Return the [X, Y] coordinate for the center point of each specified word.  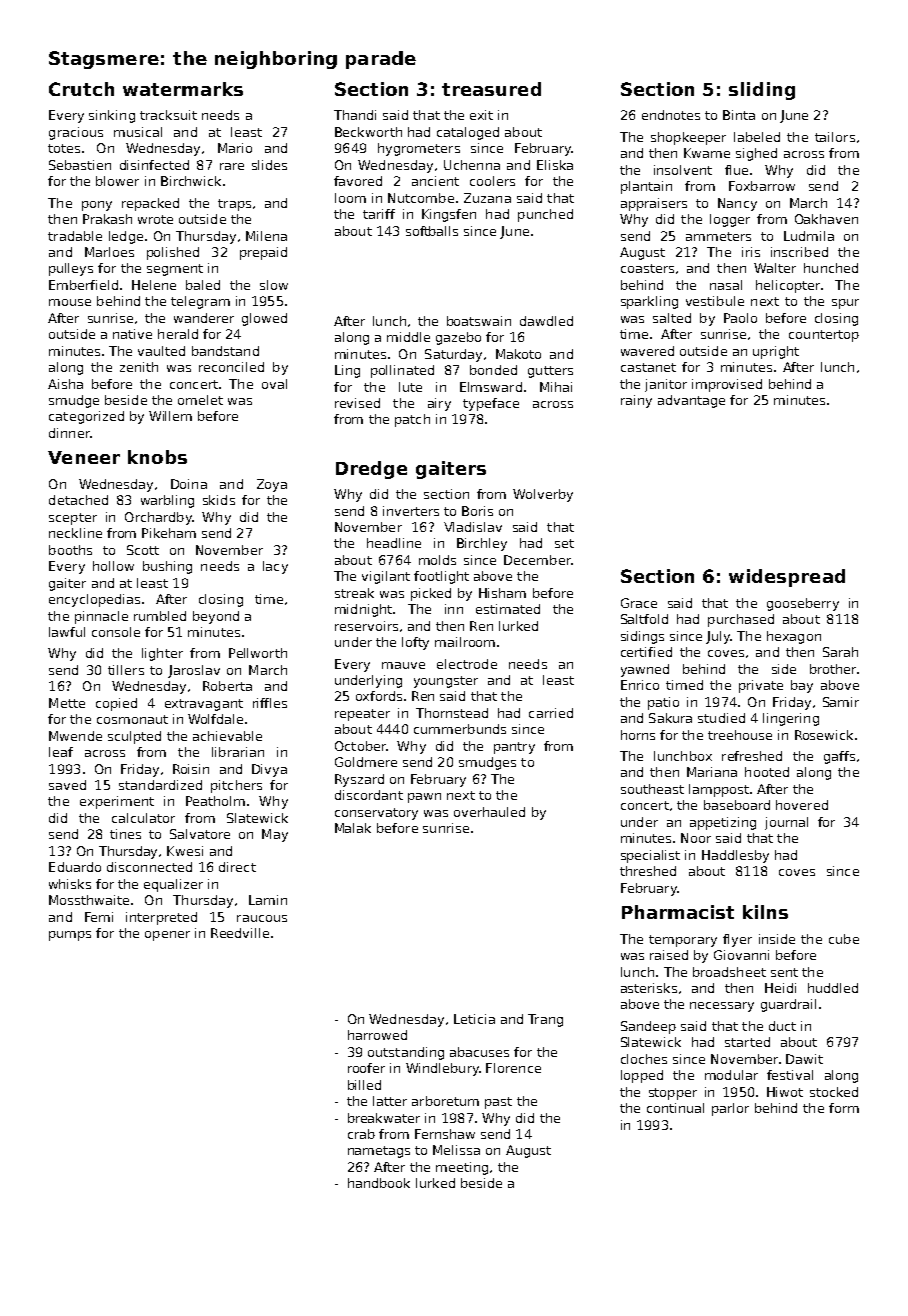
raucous [262, 918]
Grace [639, 603]
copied [116, 704]
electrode [467, 664]
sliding [762, 91]
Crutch [81, 89]
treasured [491, 89]
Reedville [240, 933]
